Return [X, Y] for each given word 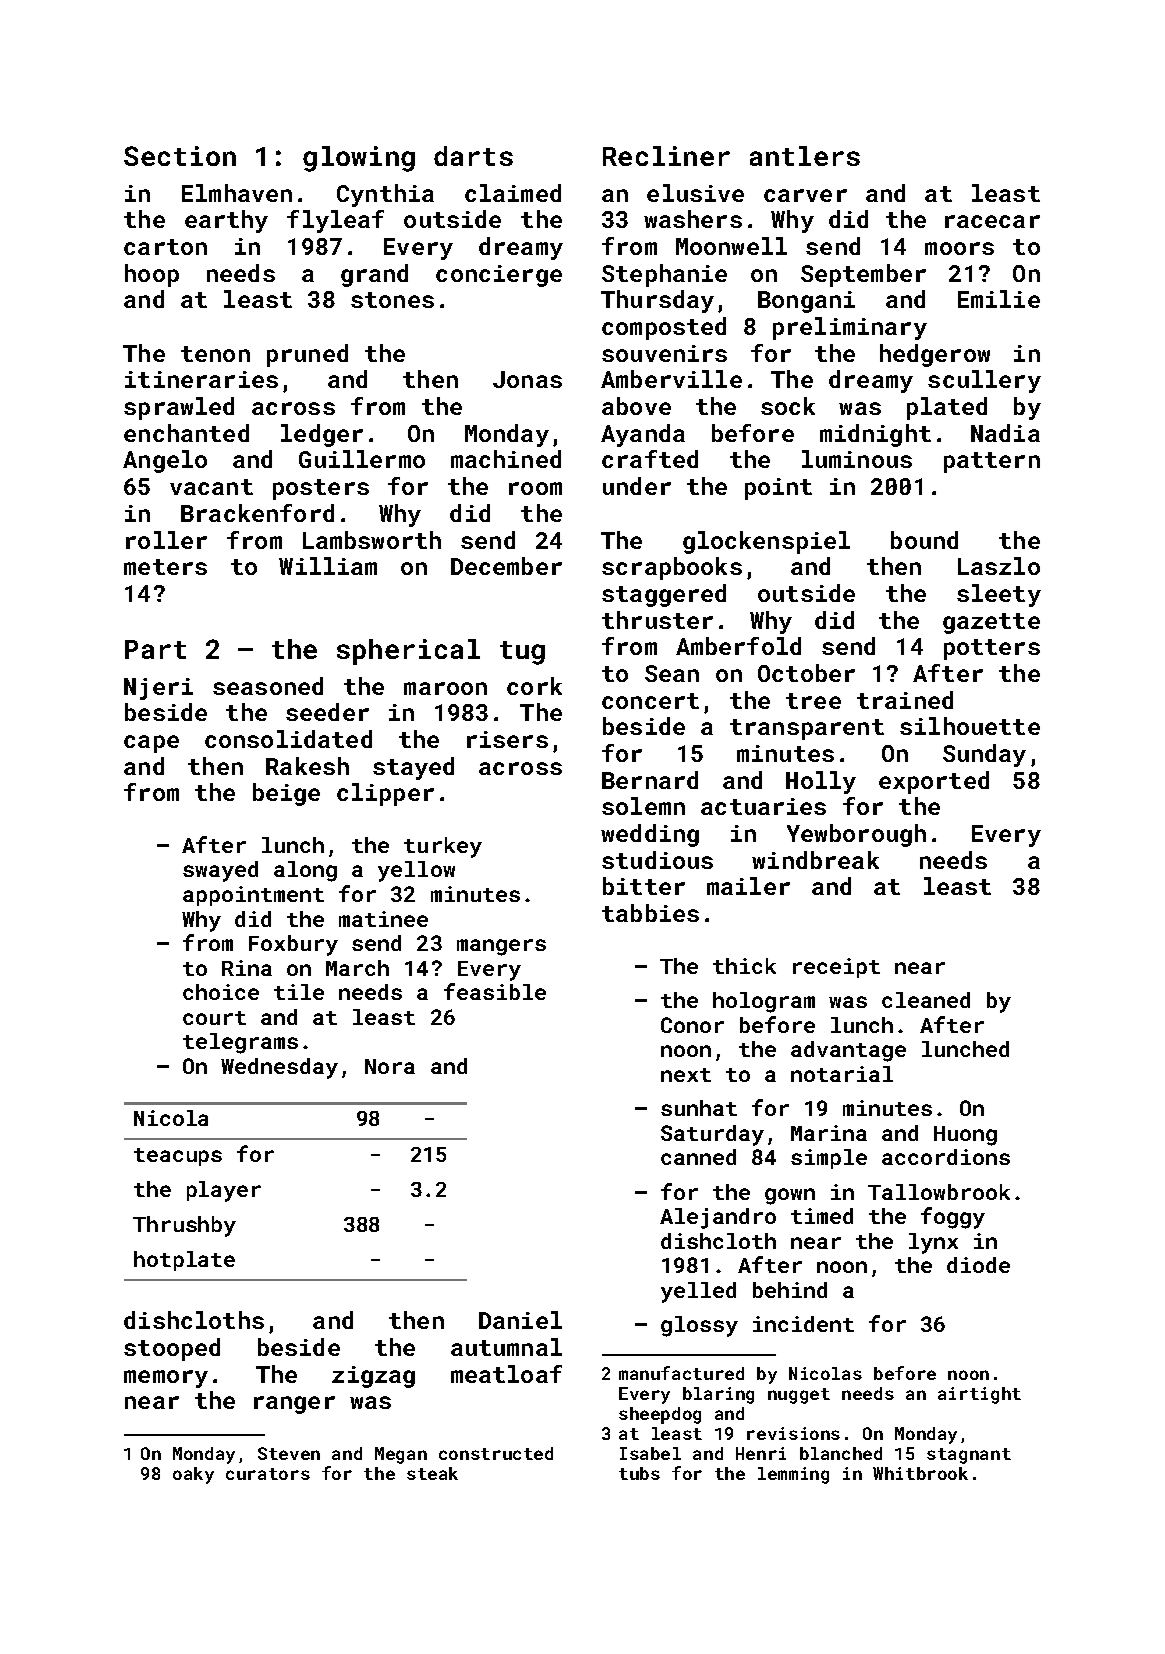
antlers [805, 156]
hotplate [184, 1261]
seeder [327, 712]
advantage [848, 1051]
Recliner [666, 156]
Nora [390, 1066]
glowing [359, 159]
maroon [445, 688]
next [686, 1075]
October [806, 673]
